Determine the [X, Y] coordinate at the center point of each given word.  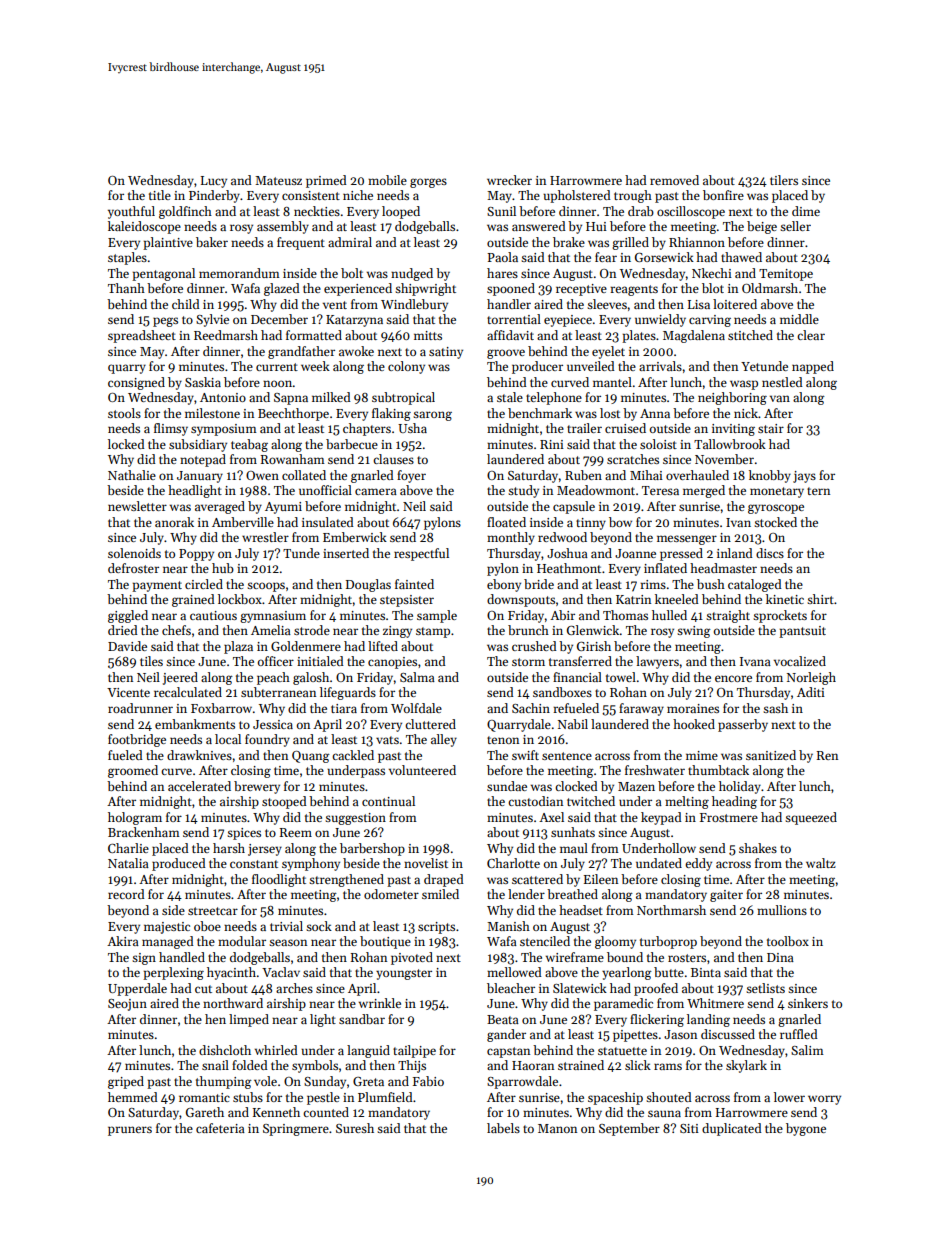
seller [795, 226]
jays [804, 477]
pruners [130, 1131]
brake [569, 242]
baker [212, 242]
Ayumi [283, 508]
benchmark [540, 413]
